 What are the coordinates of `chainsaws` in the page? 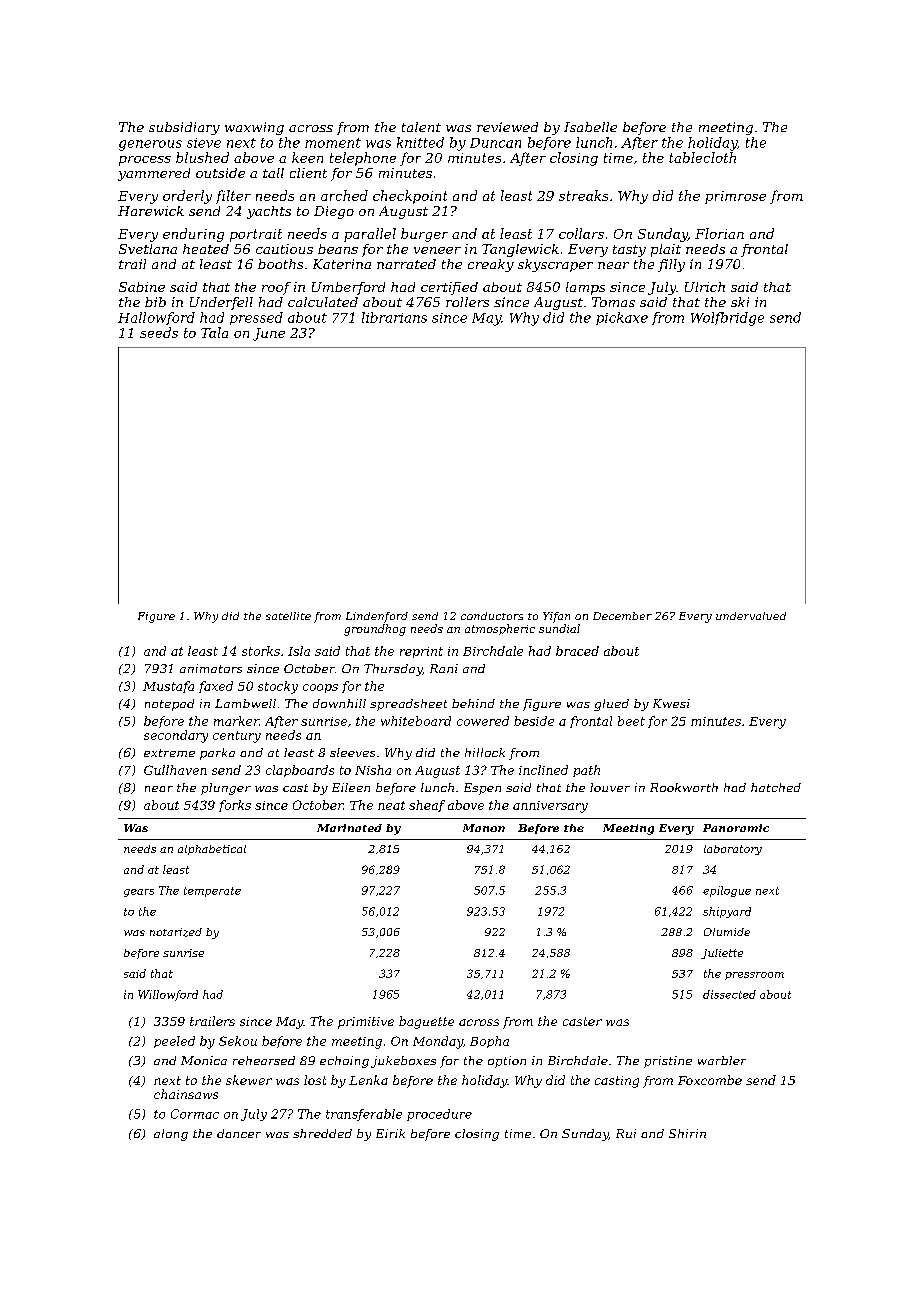 It's located at (186, 1094).
